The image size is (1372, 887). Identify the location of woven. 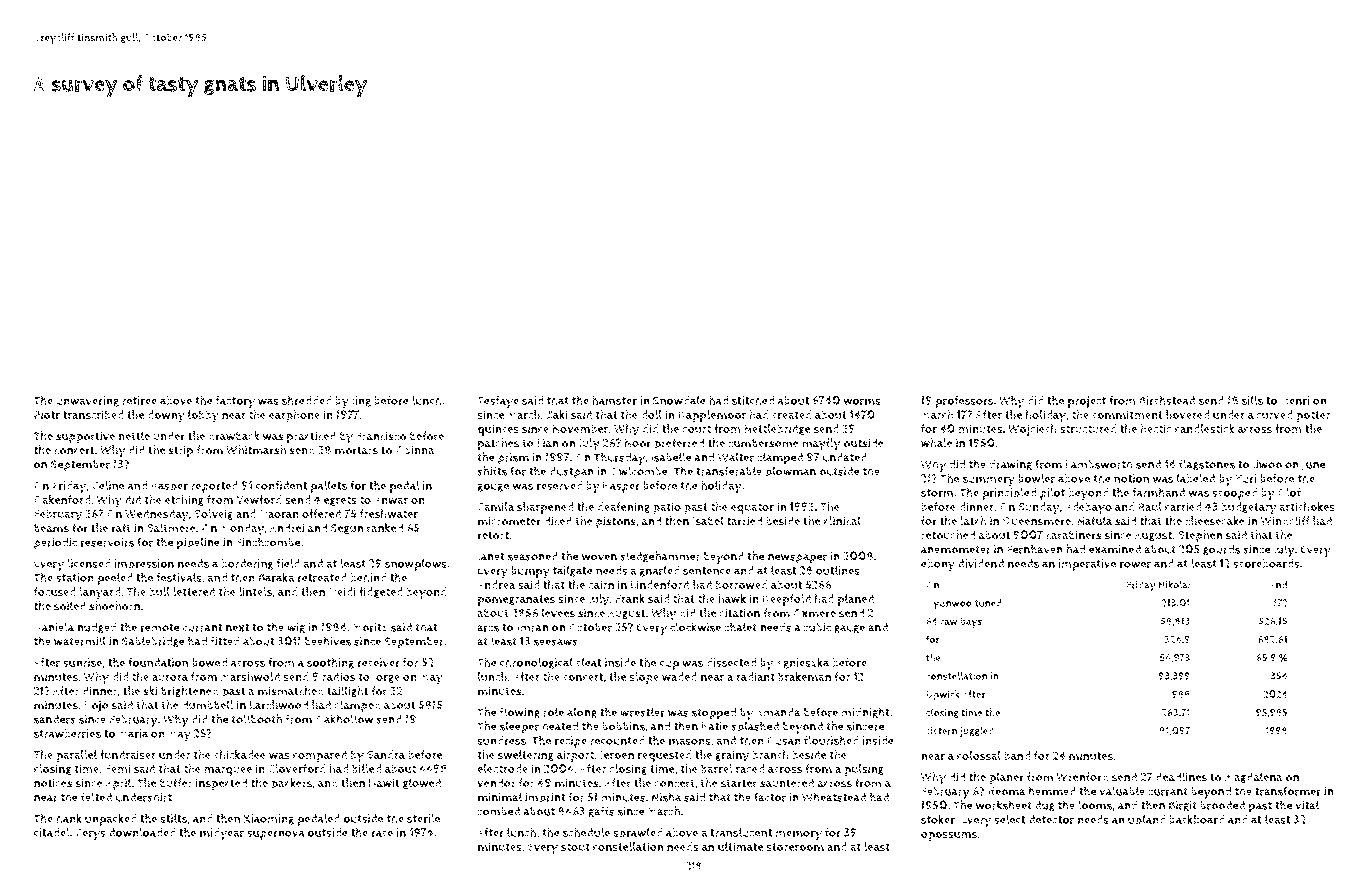
(599, 557).
